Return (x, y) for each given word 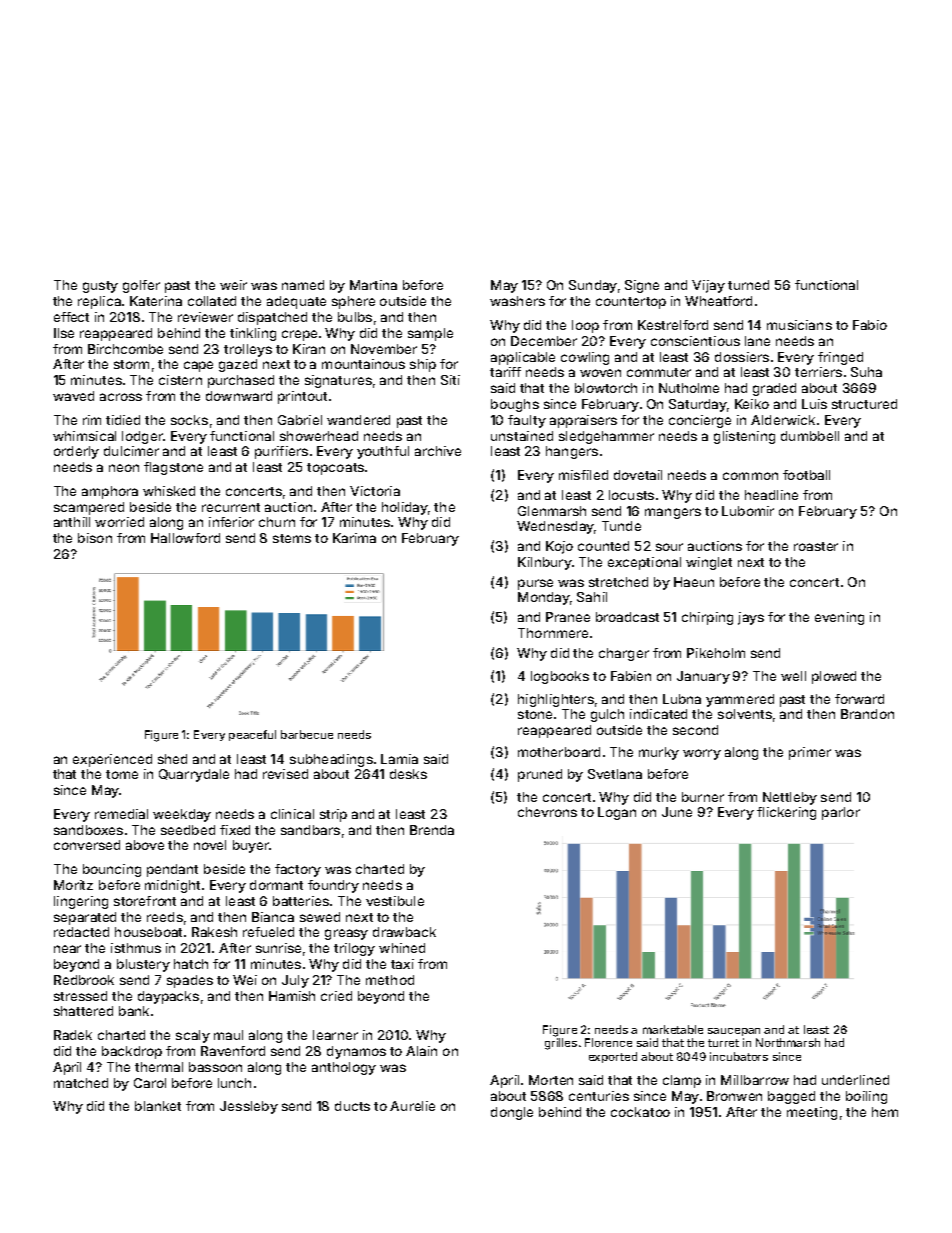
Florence (608, 1042)
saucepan (734, 1032)
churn (277, 522)
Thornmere (553, 633)
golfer (141, 286)
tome (122, 774)
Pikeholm (716, 653)
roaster (816, 546)
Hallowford (185, 538)
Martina (373, 285)
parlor (841, 813)
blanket (158, 1106)
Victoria (375, 491)
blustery (143, 965)
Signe (642, 286)
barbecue (307, 734)
